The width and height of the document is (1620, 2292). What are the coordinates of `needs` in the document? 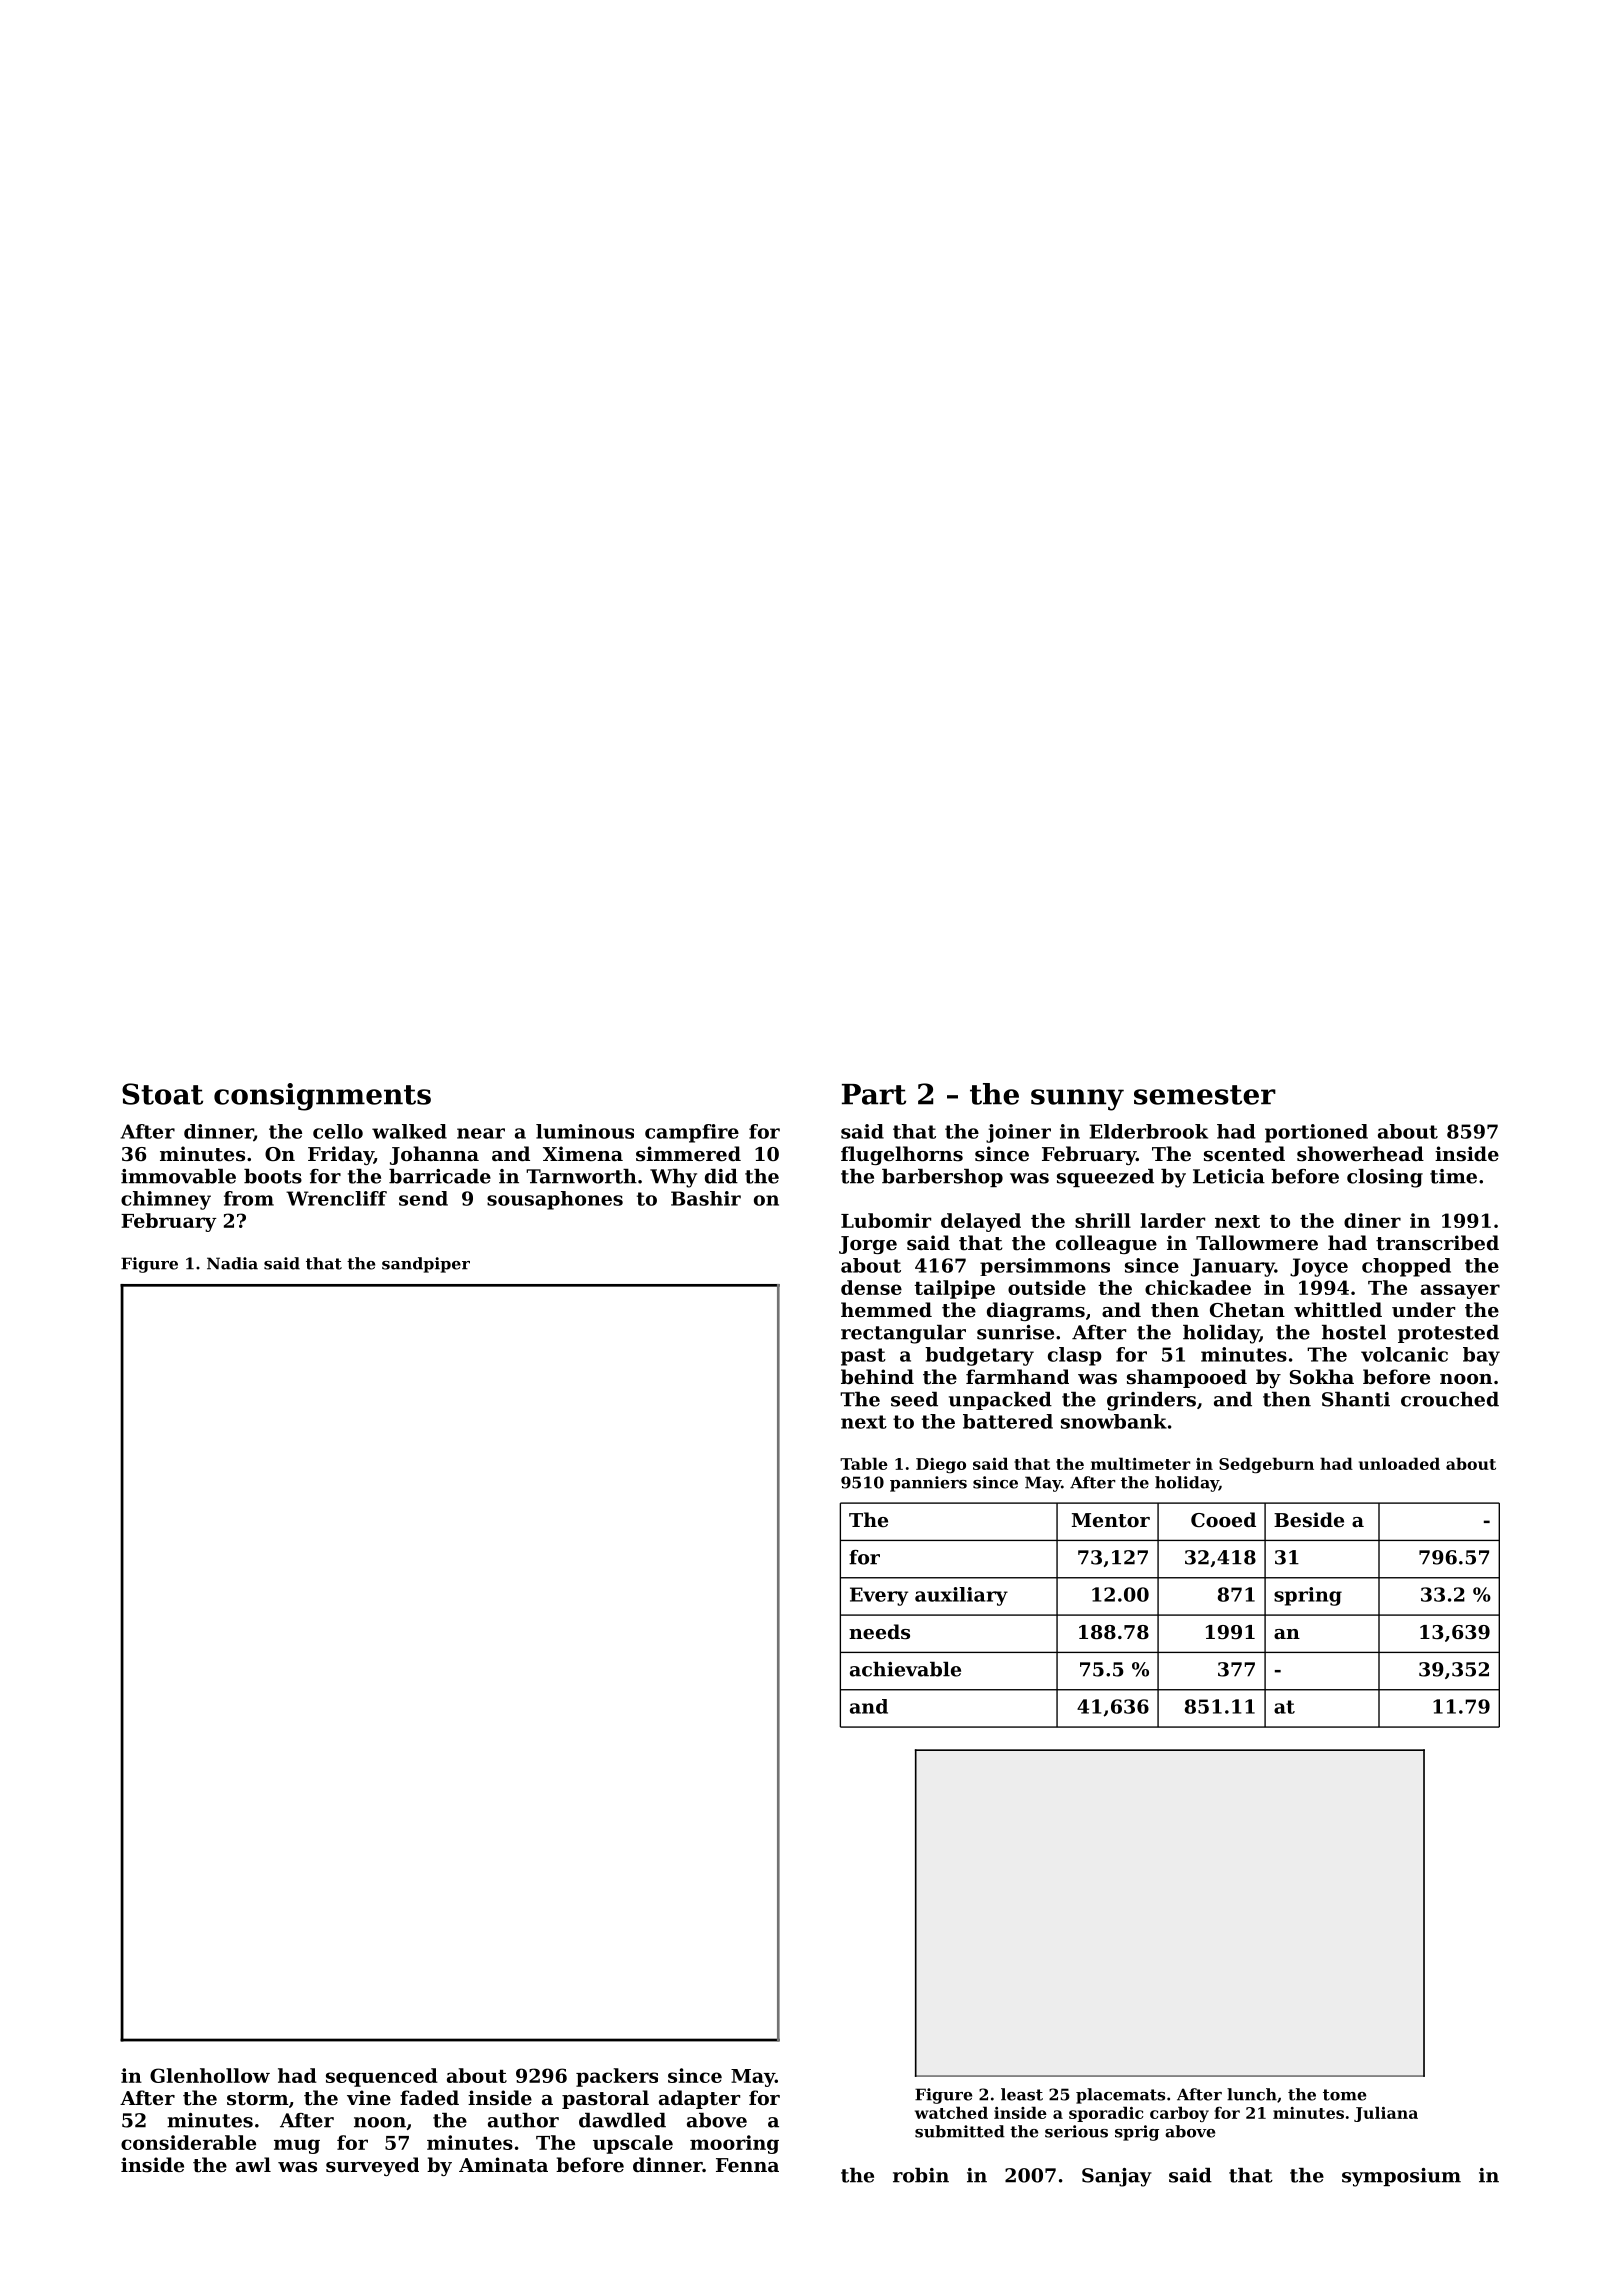 It's located at (879, 1632).
